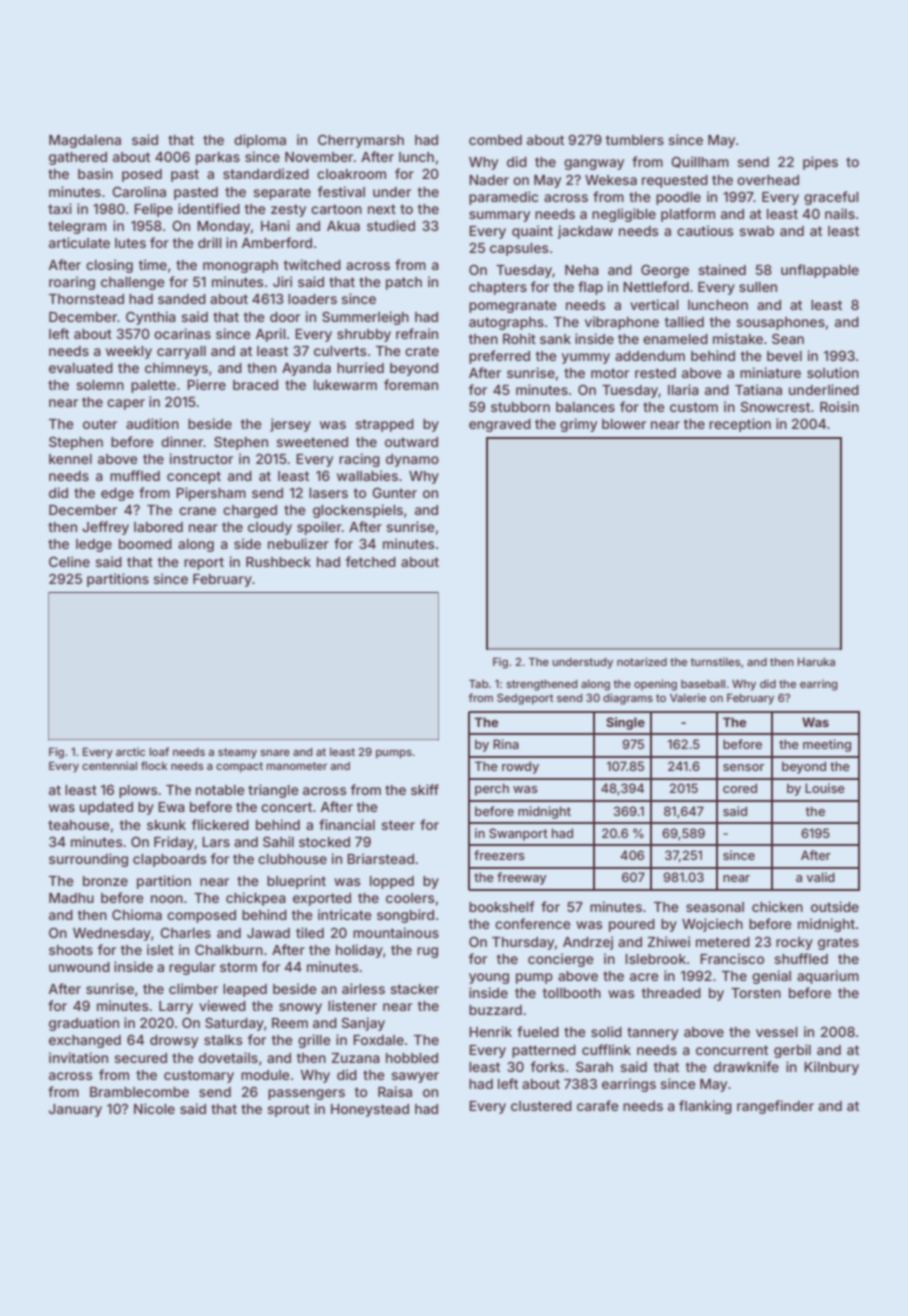  What do you see at coordinates (77, 227) in the screenshot?
I see `telegram` at bounding box center [77, 227].
